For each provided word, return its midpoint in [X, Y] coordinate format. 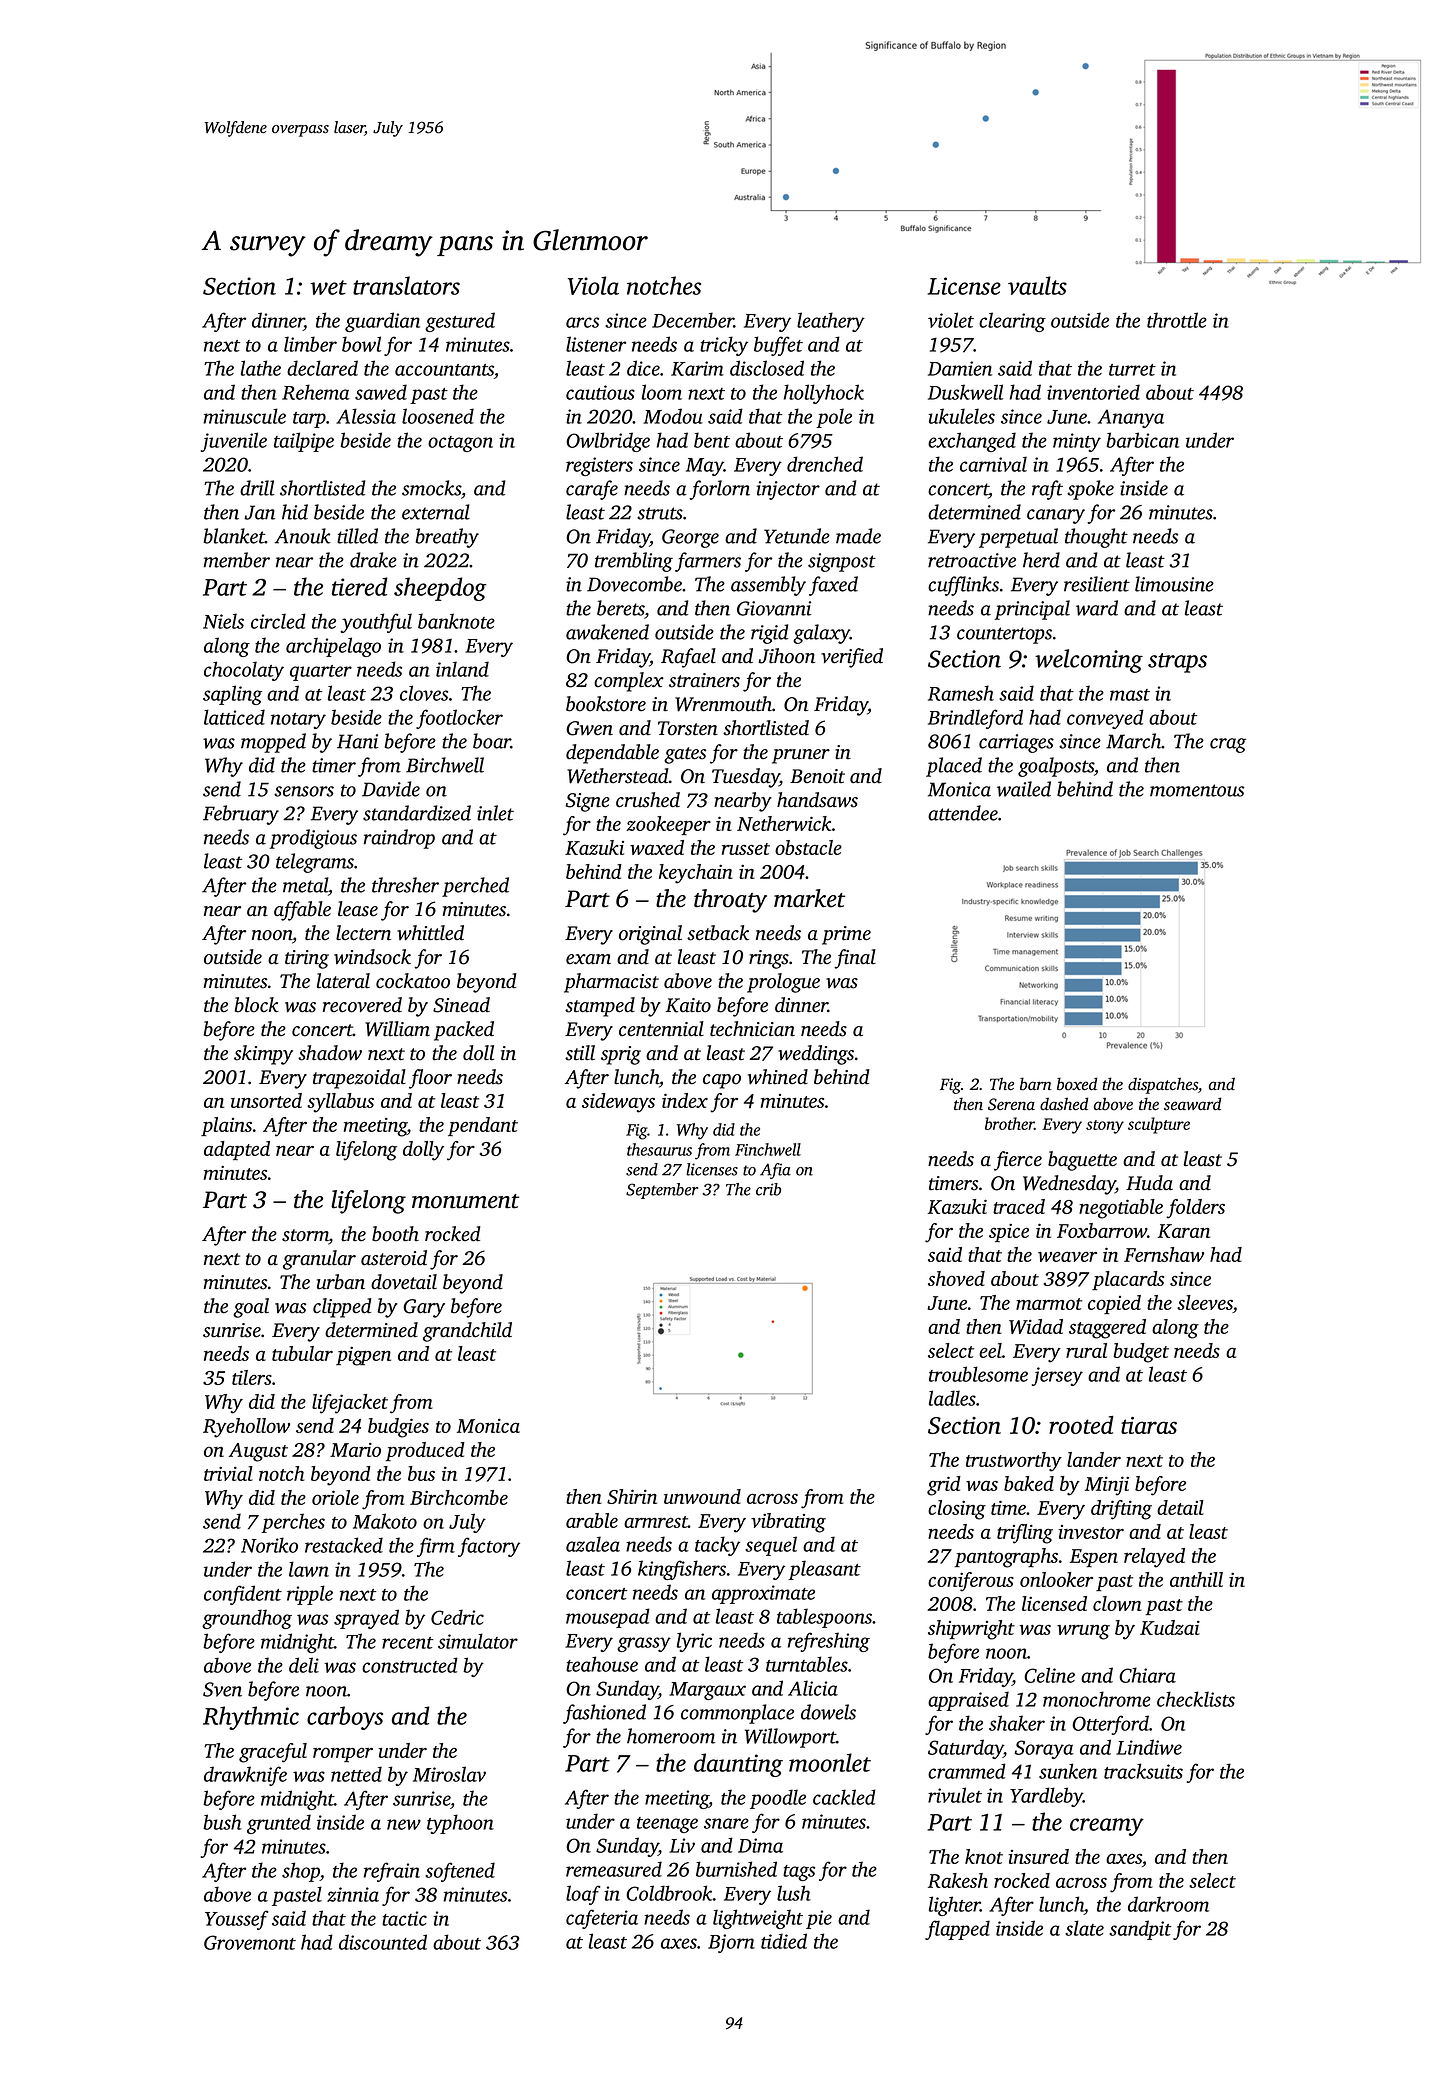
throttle [1177, 320]
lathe [261, 368]
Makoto [385, 1521]
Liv [682, 1845]
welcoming [1089, 661]
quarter [321, 673]
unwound [702, 1496]
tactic [404, 1918]
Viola [593, 285]
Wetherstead [618, 776]
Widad [1036, 1326]
